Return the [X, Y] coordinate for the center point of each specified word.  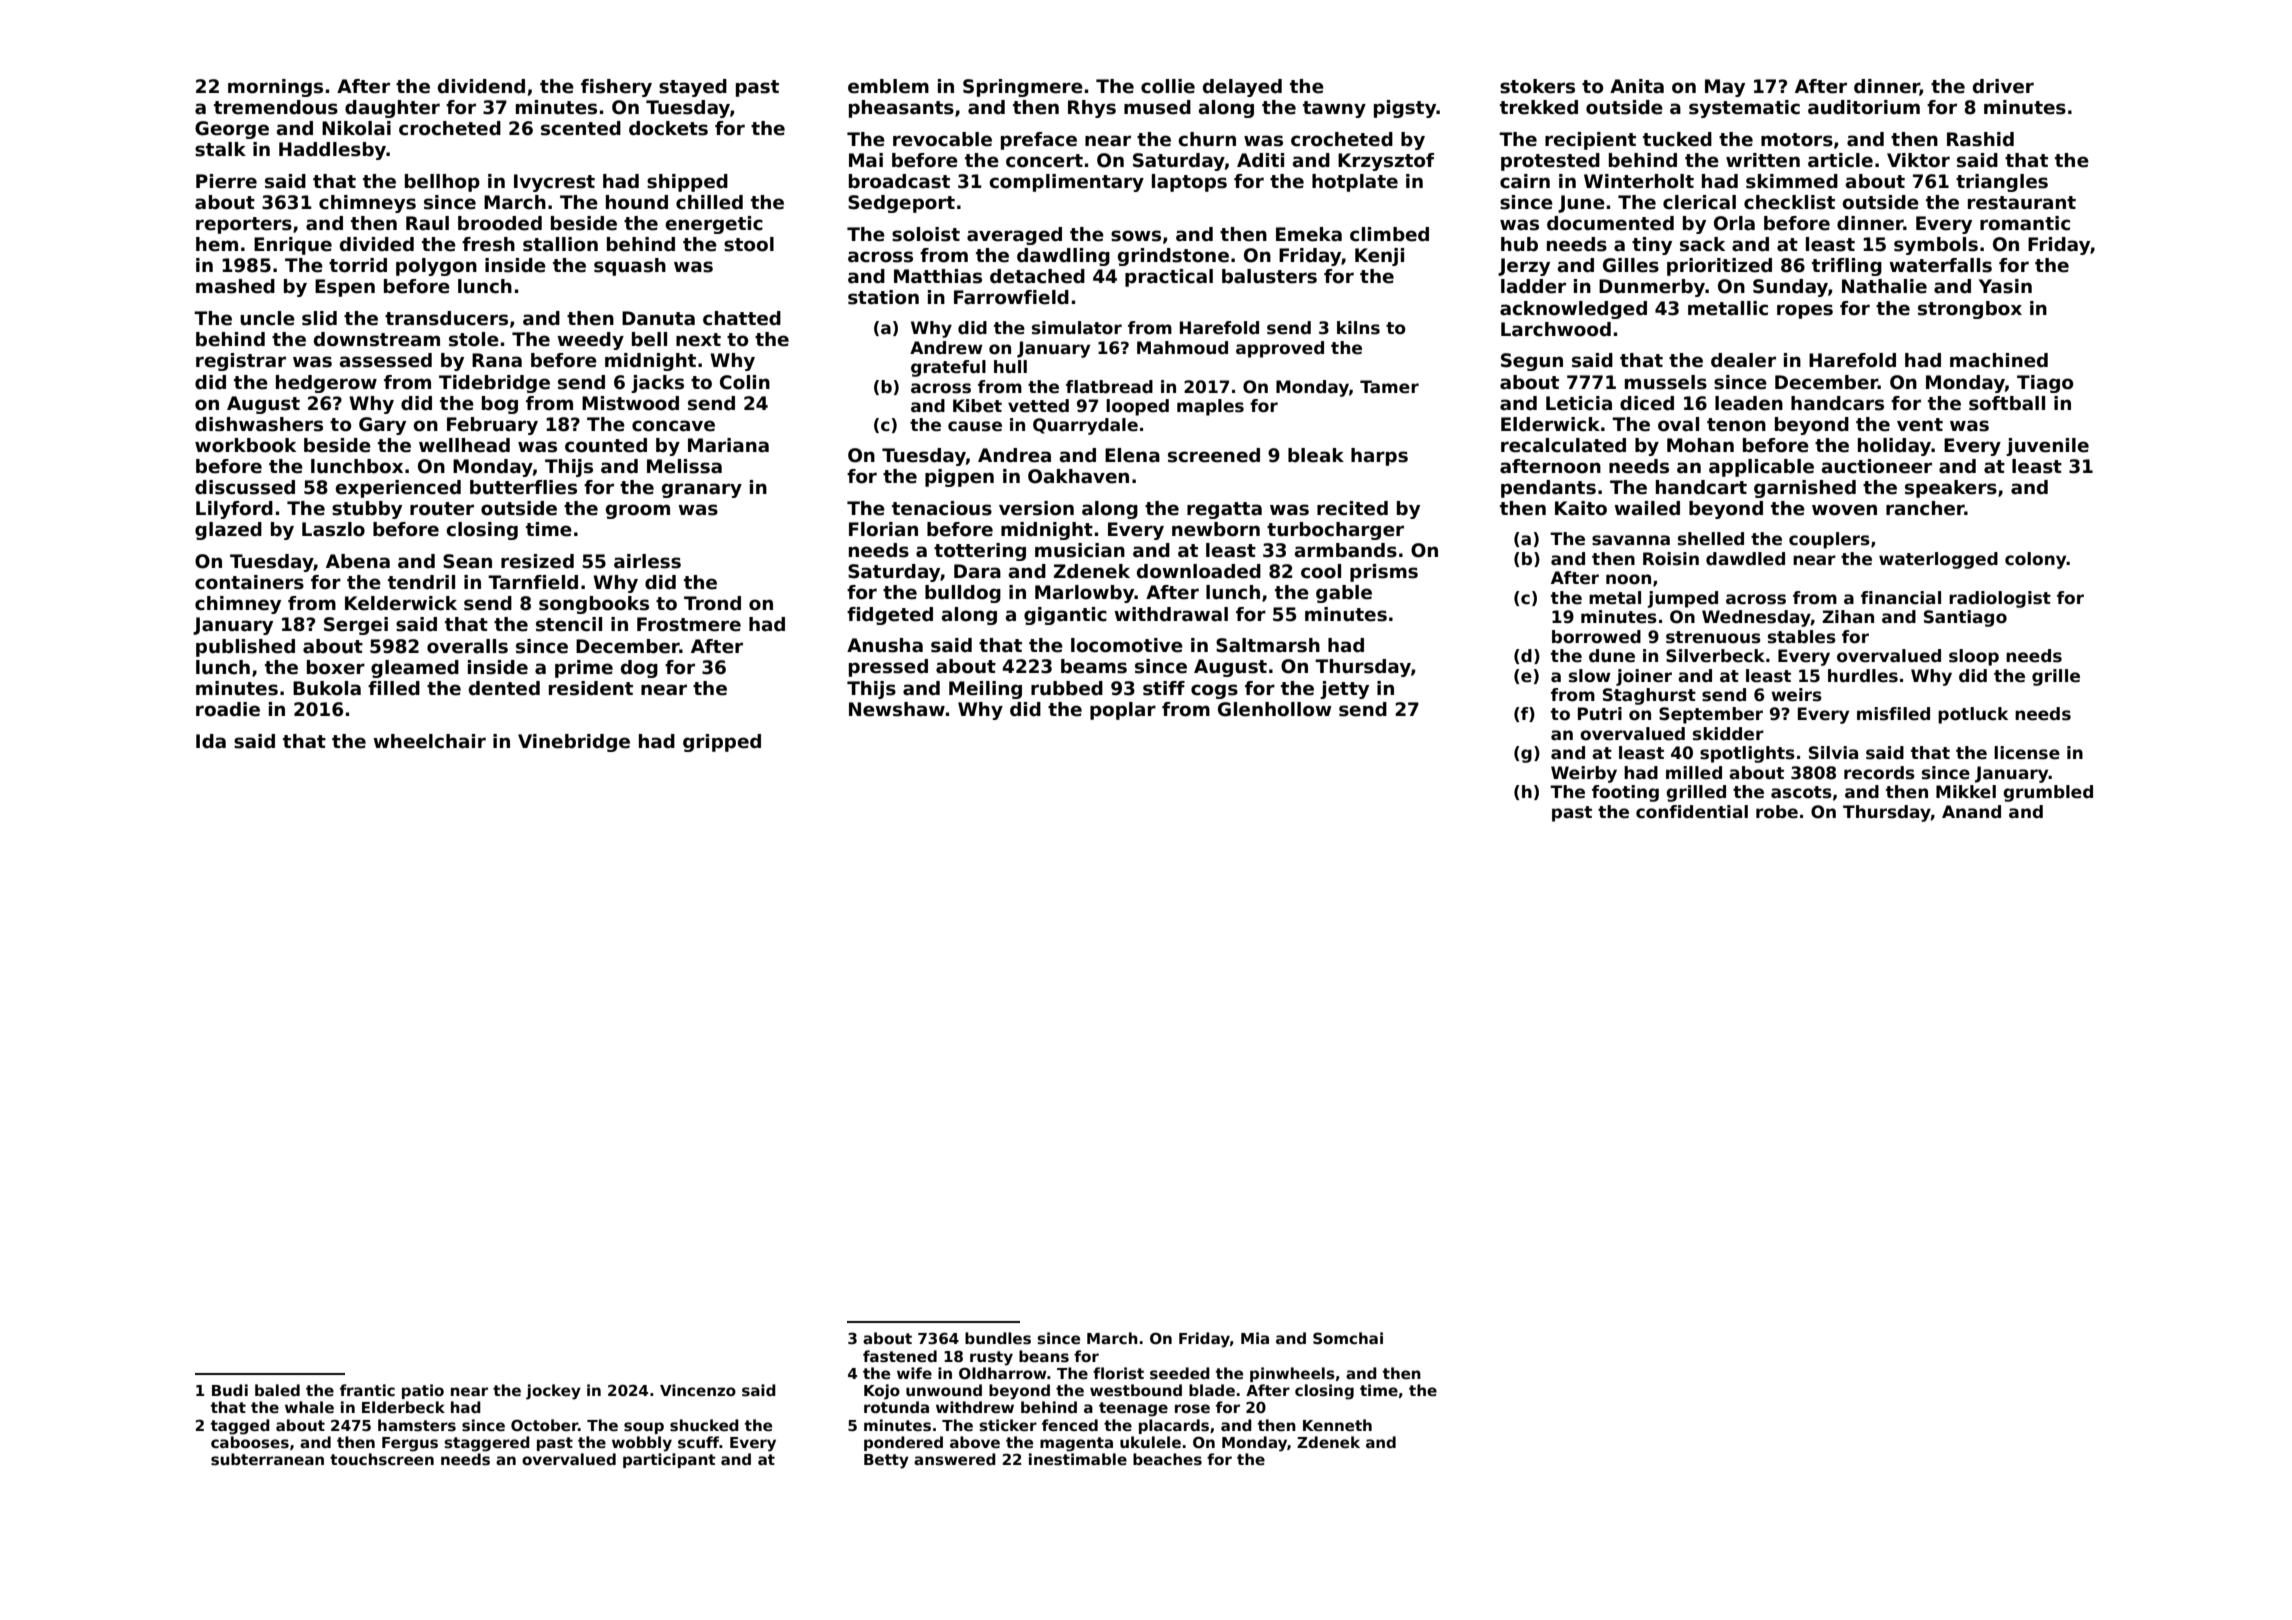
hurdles [1863, 676]
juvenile [2047, 447]
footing [1625, 793]
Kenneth [1337, 1425]
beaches [1167, 1459]
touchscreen [382, 1459]
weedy [590, 341]
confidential [1692, 812]
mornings [275, 88]
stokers [1537, 86]
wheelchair [429, 741]
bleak [1316, 455]
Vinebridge [574, 743]
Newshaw [897, 709]
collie [1168, 86]
